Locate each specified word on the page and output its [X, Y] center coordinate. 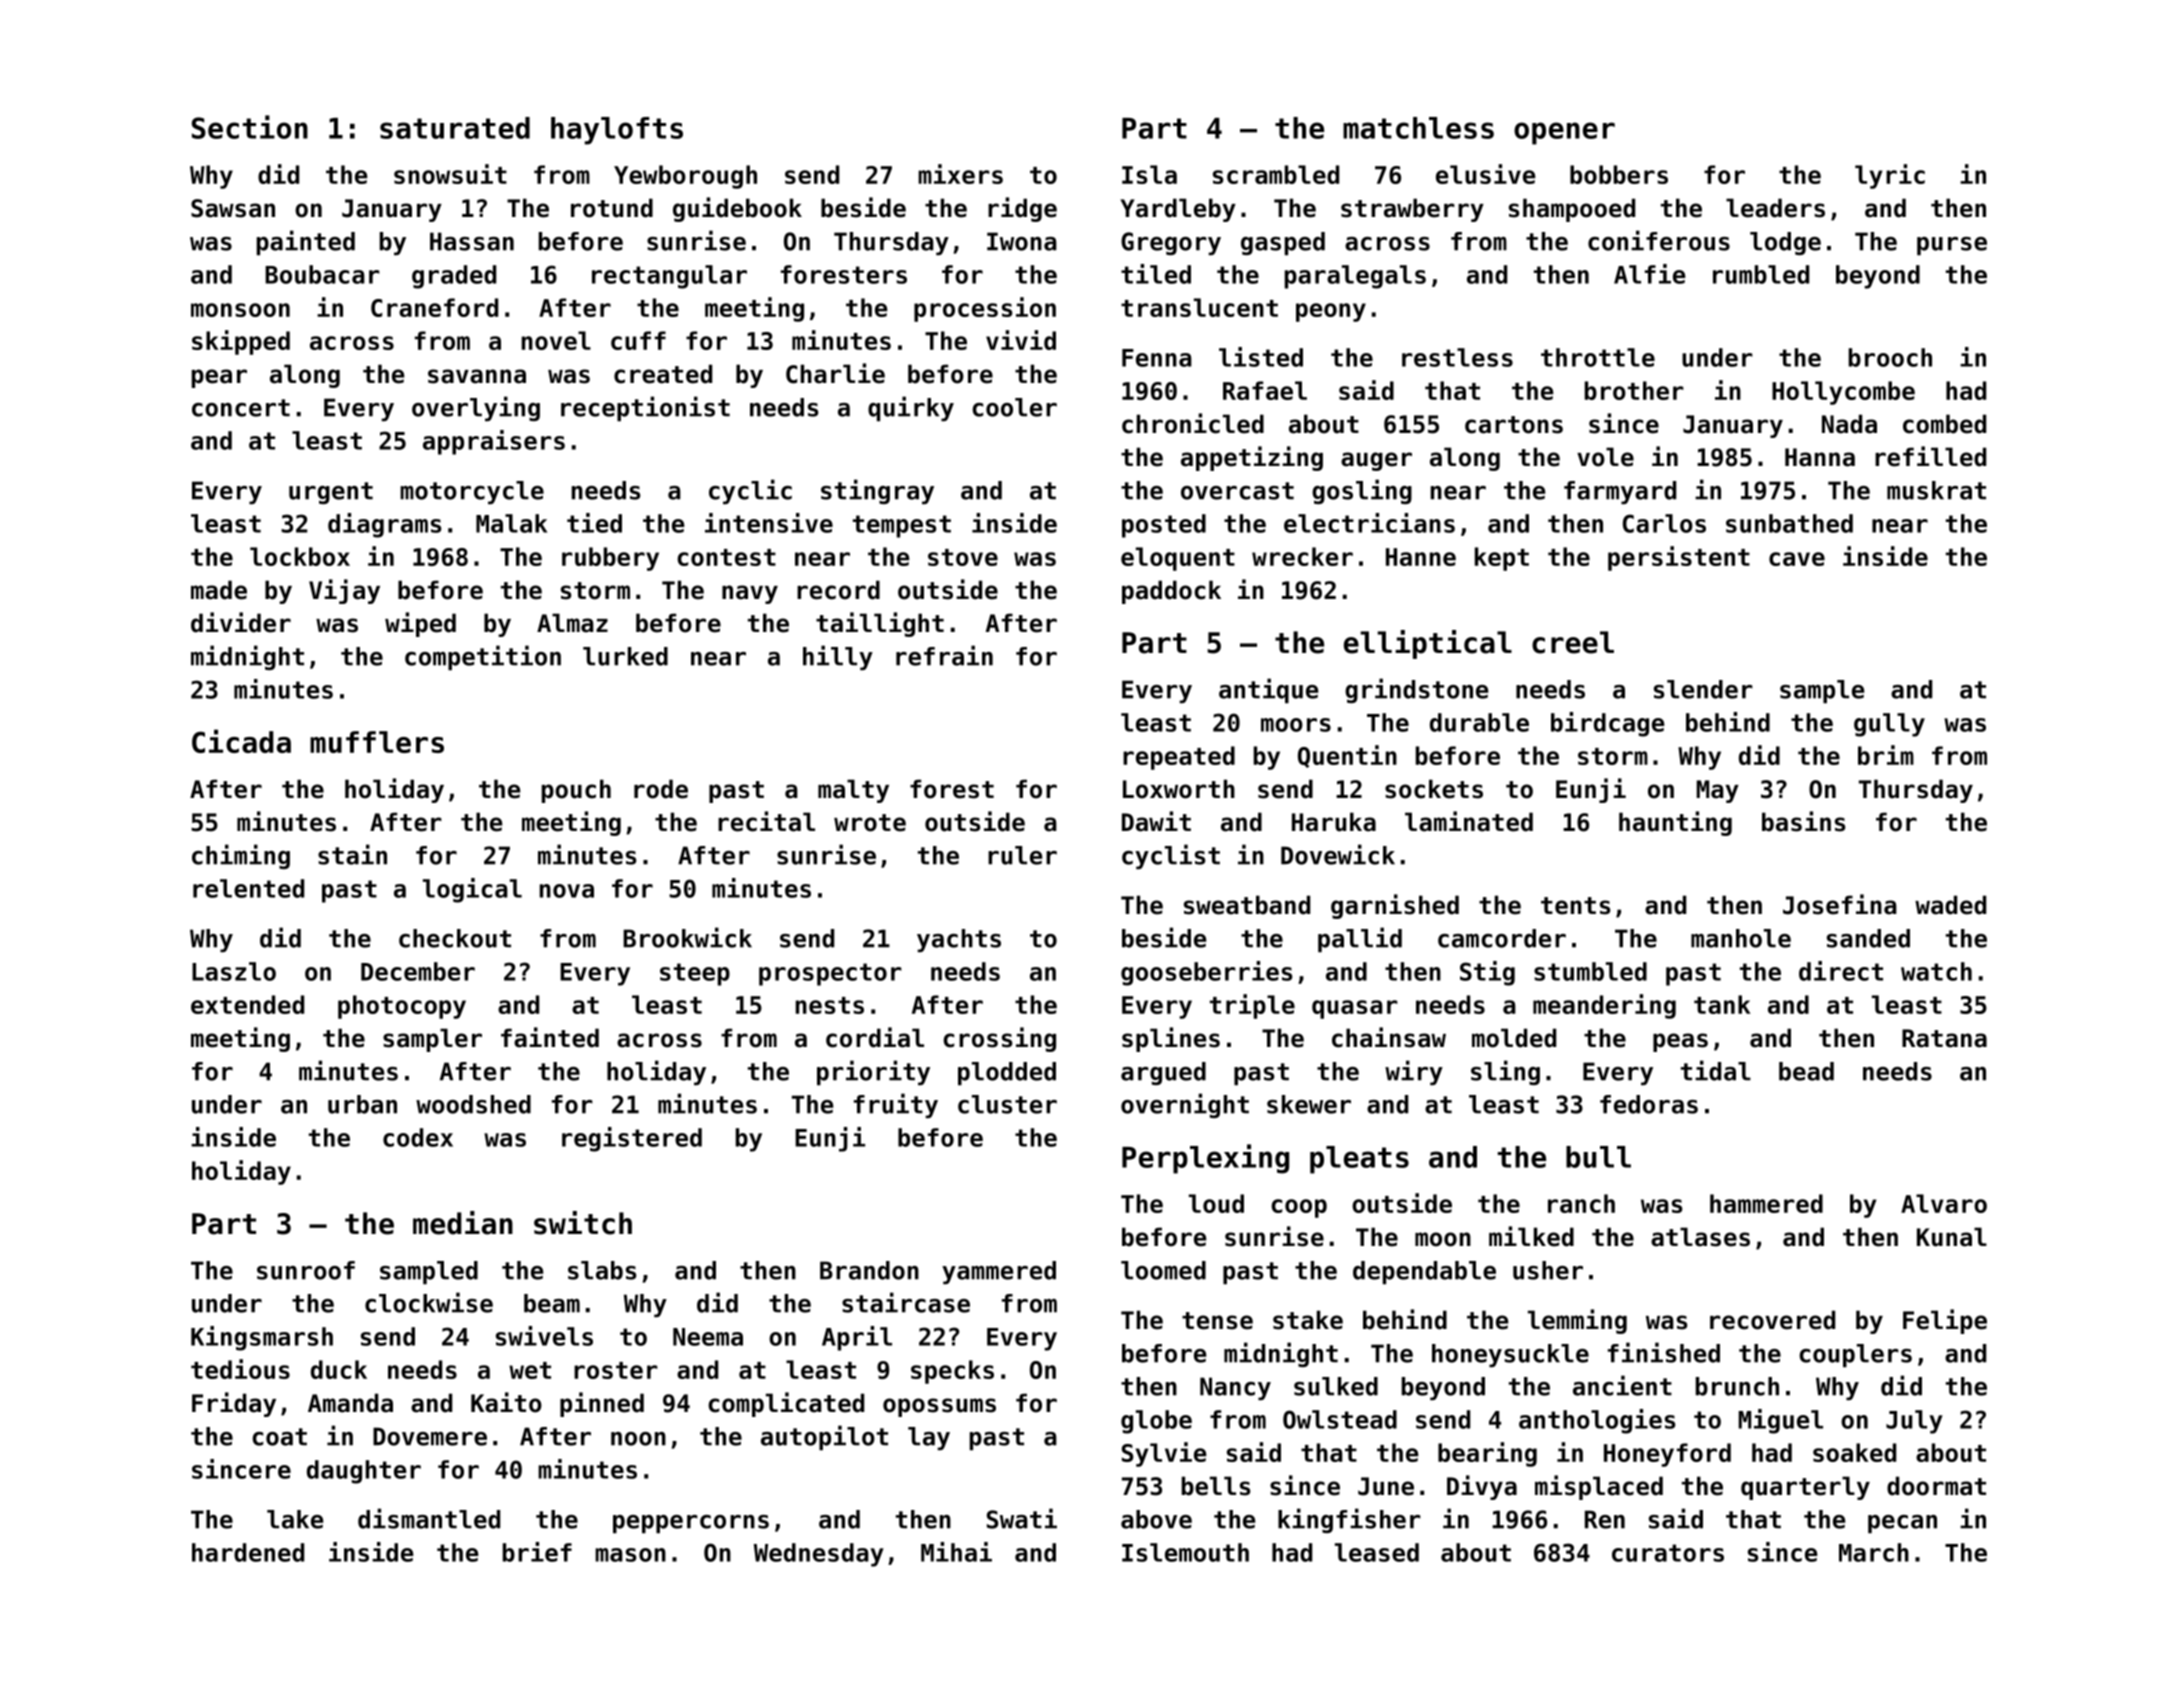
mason [630, 1555]
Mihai [956, 1552]
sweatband [1247, 905]
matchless [1418, 128]
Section [250, 127]
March [1874, 1552]
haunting [1675, 823]
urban [362, 1104]
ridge [1022, 209]
